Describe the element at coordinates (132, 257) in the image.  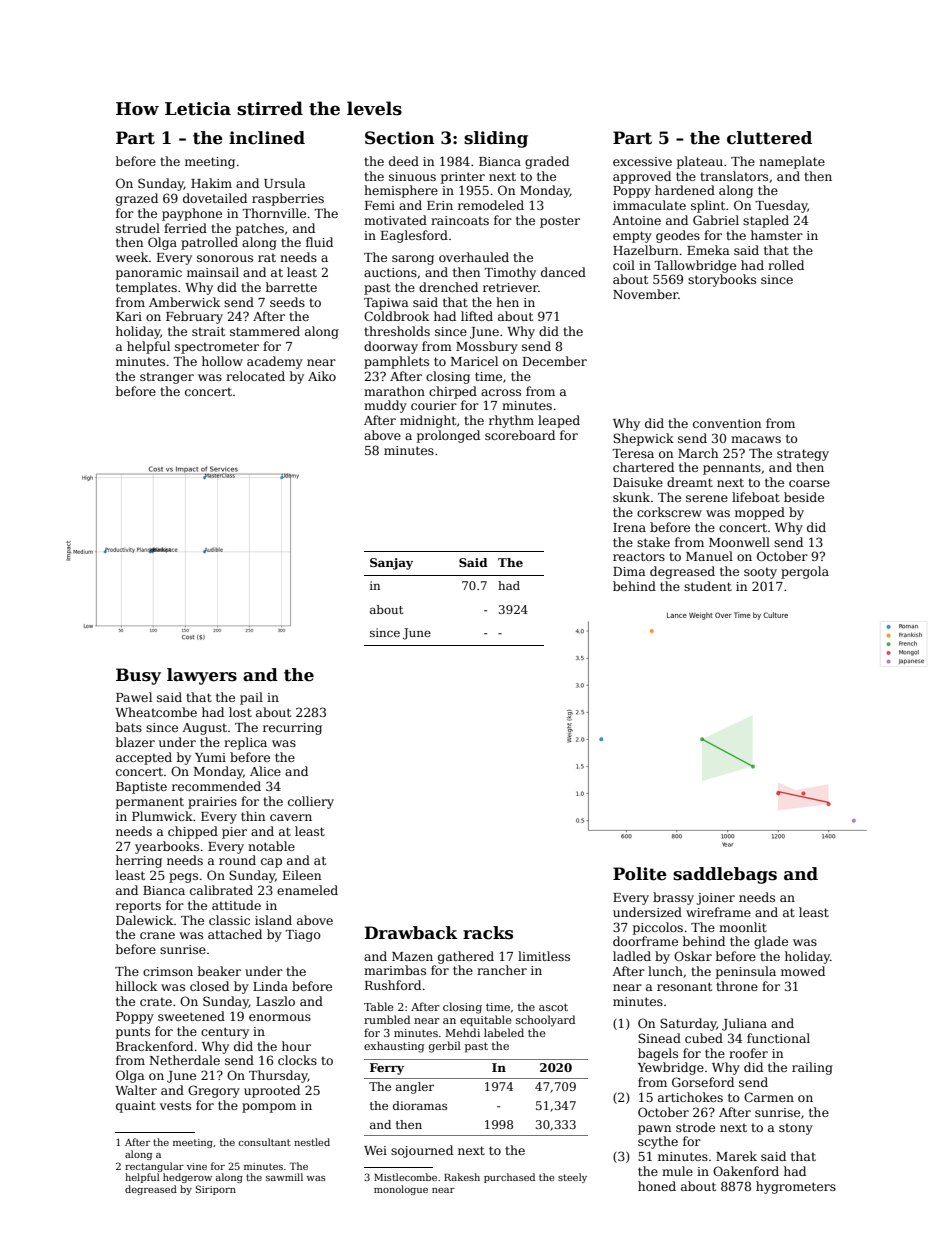
I see `week` at that location.
